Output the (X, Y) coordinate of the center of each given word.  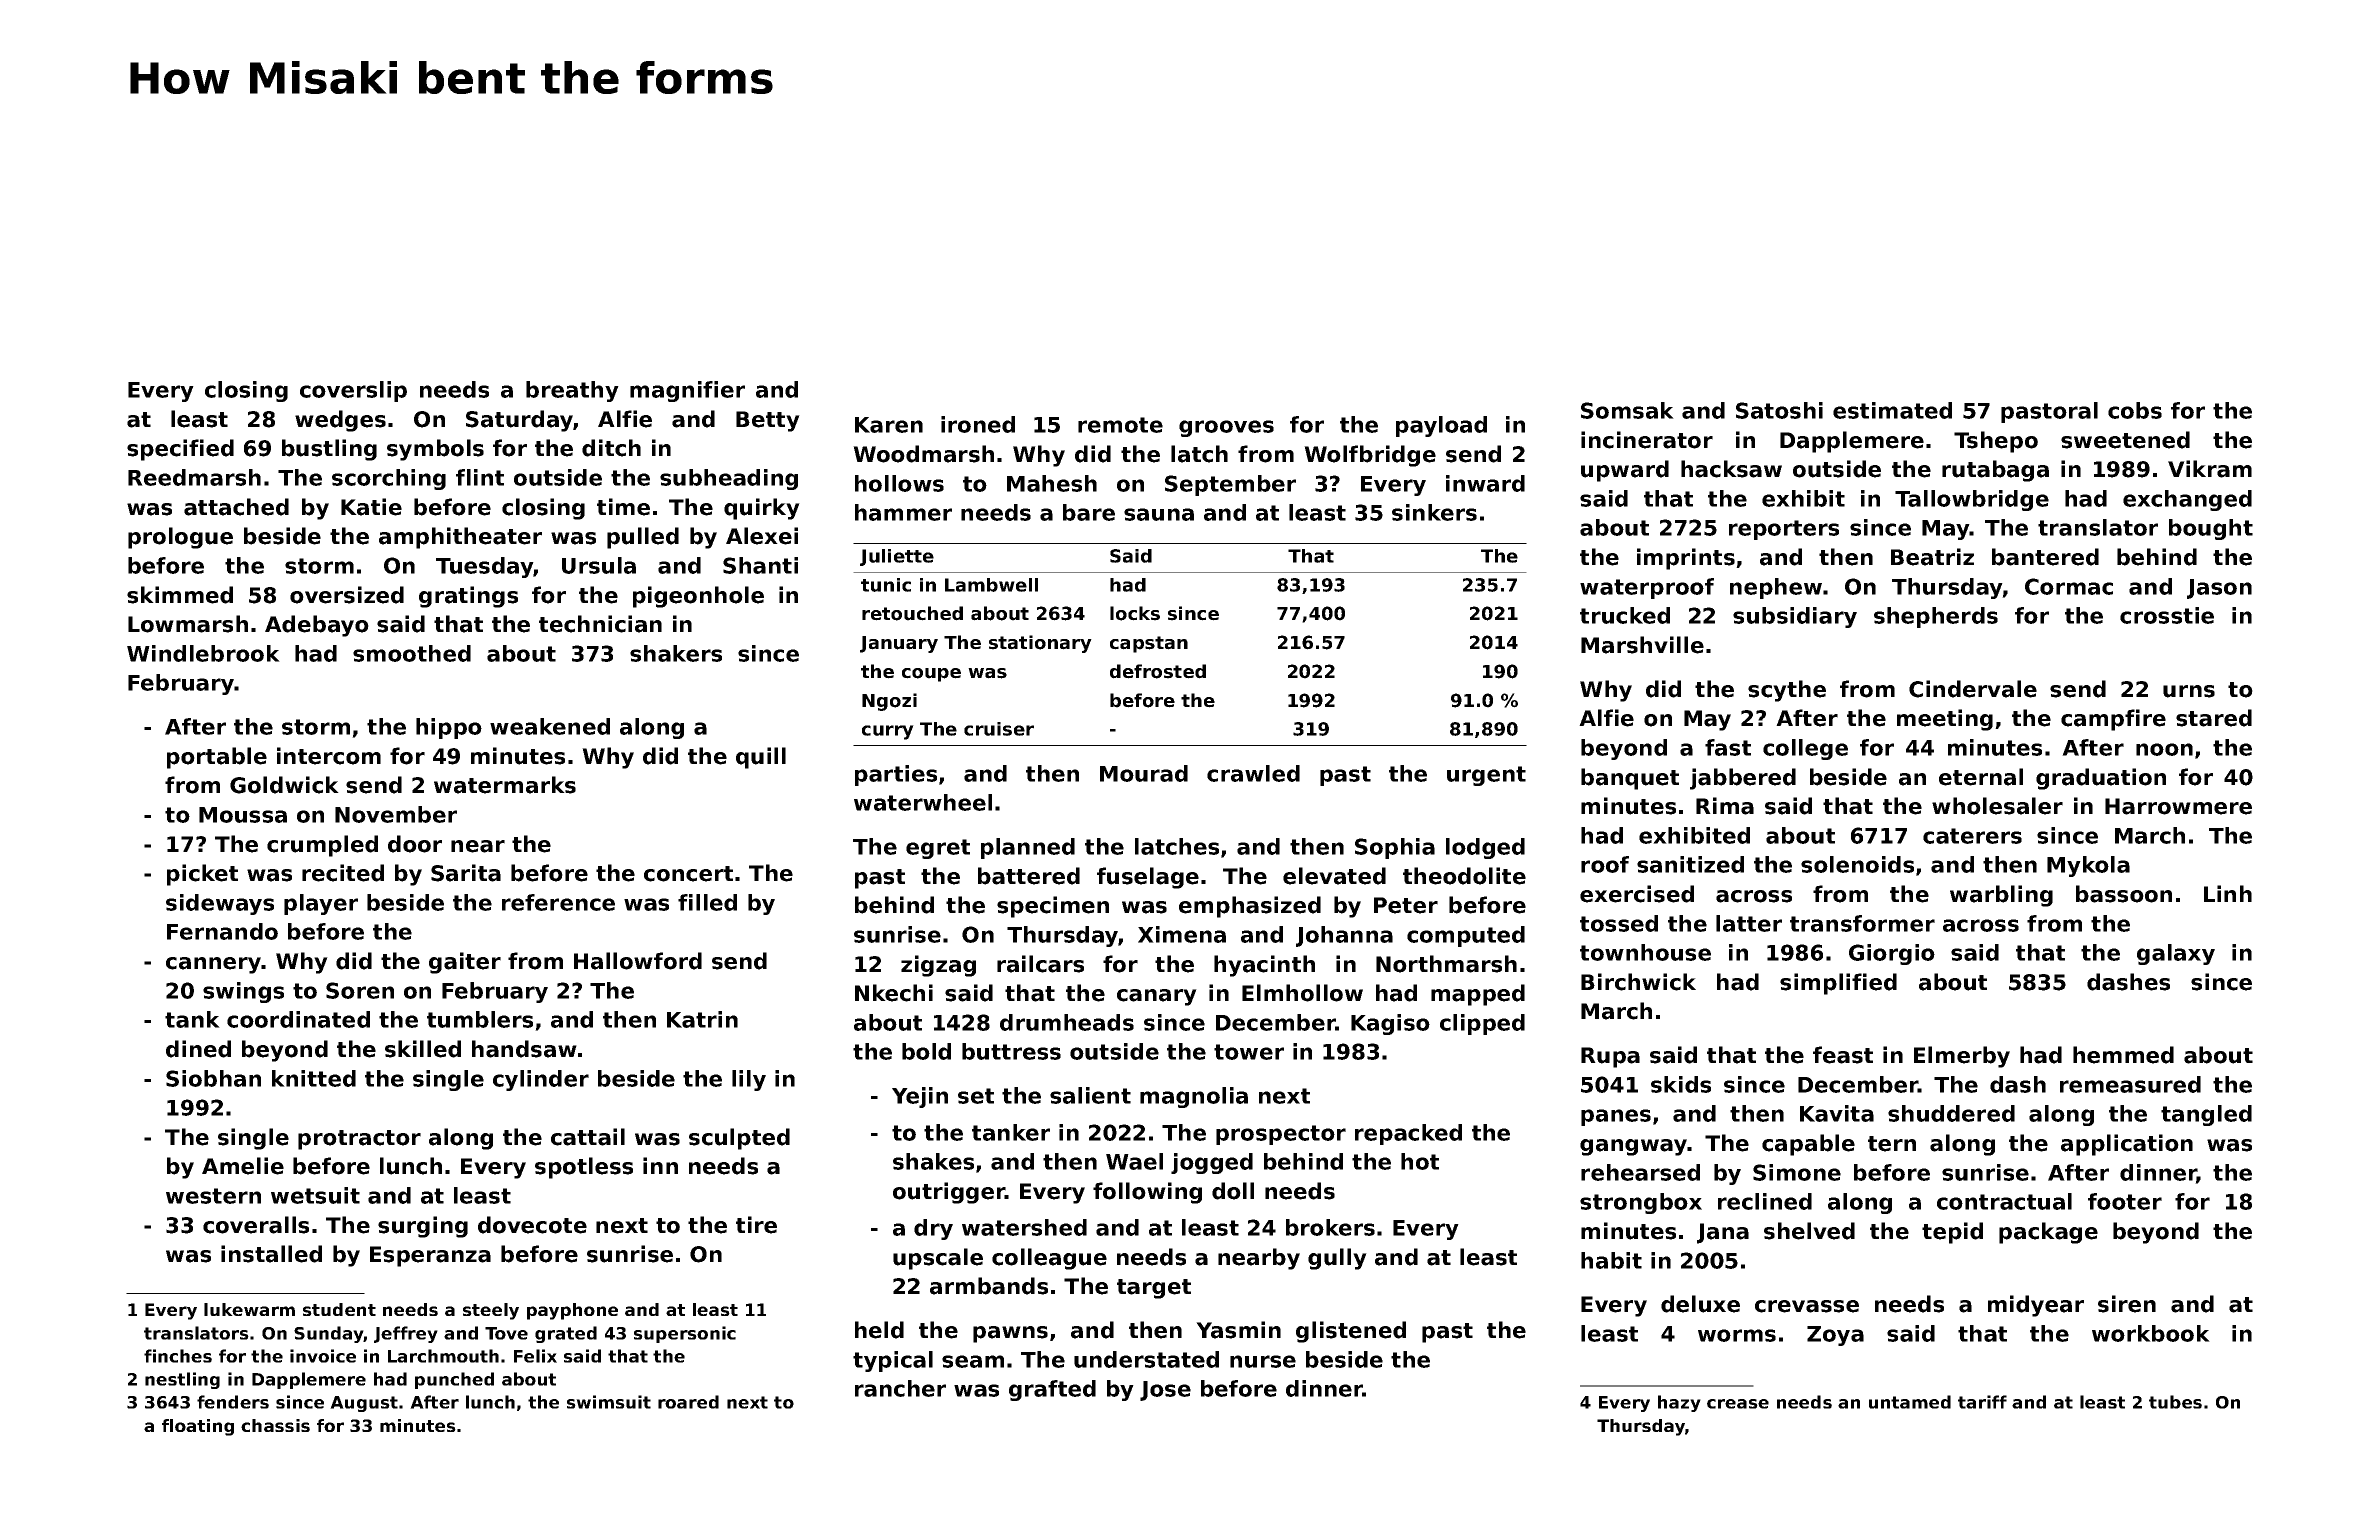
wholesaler (1997, 806)
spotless (584, 1168)
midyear (2036, 1306)
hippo (449, 728)
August (364, 1404)
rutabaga (1995, 471)
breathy (572, 391)
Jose (1165, 1391)
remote (1120, 425)
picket (202, 875)
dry (933, 1229)
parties (896, 775)
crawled (1253, 773)
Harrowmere (2178, 806)
